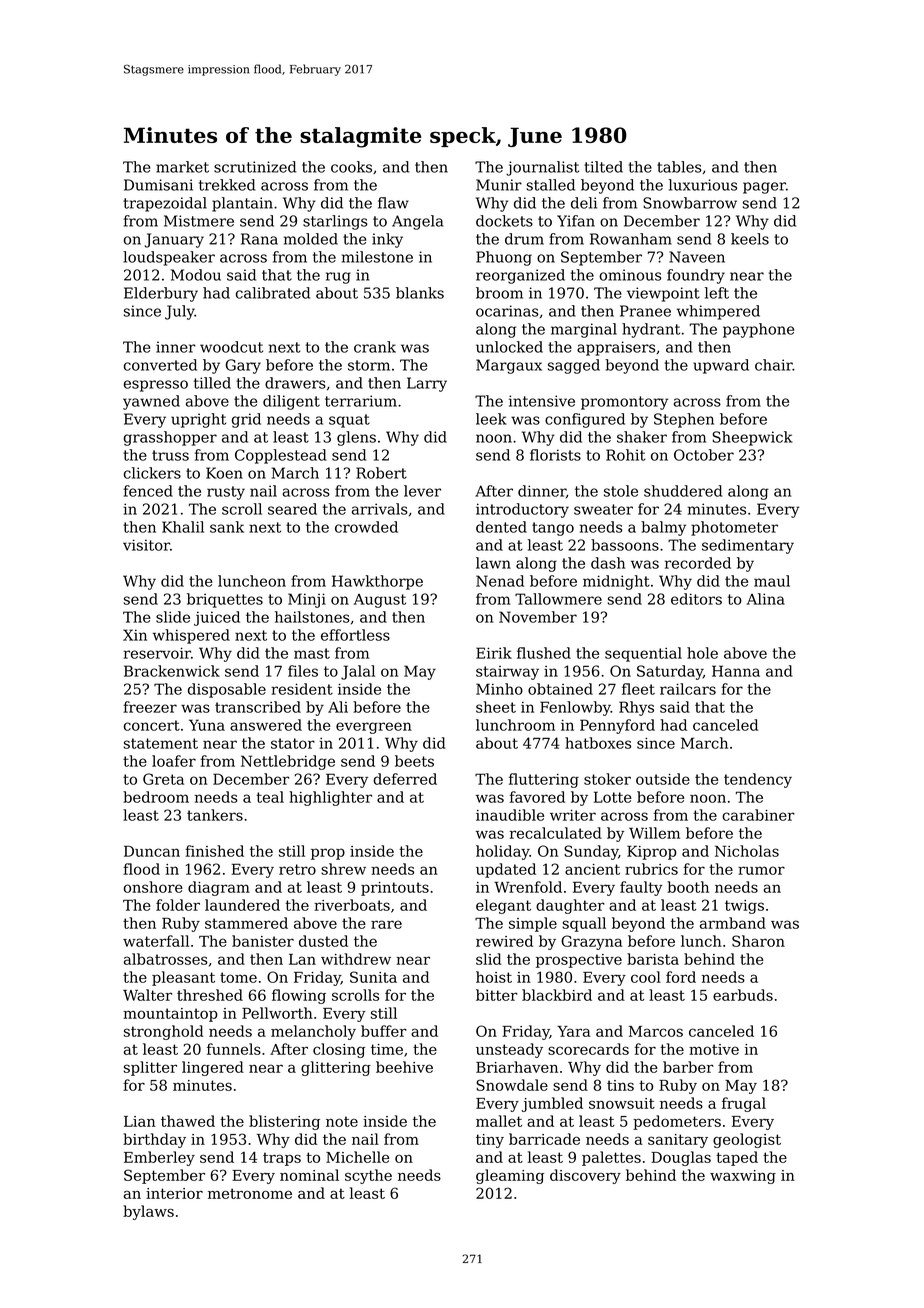 The width and height of the screenshot is (924, 1308). I want to click on briquettes, so click(225, 600).
